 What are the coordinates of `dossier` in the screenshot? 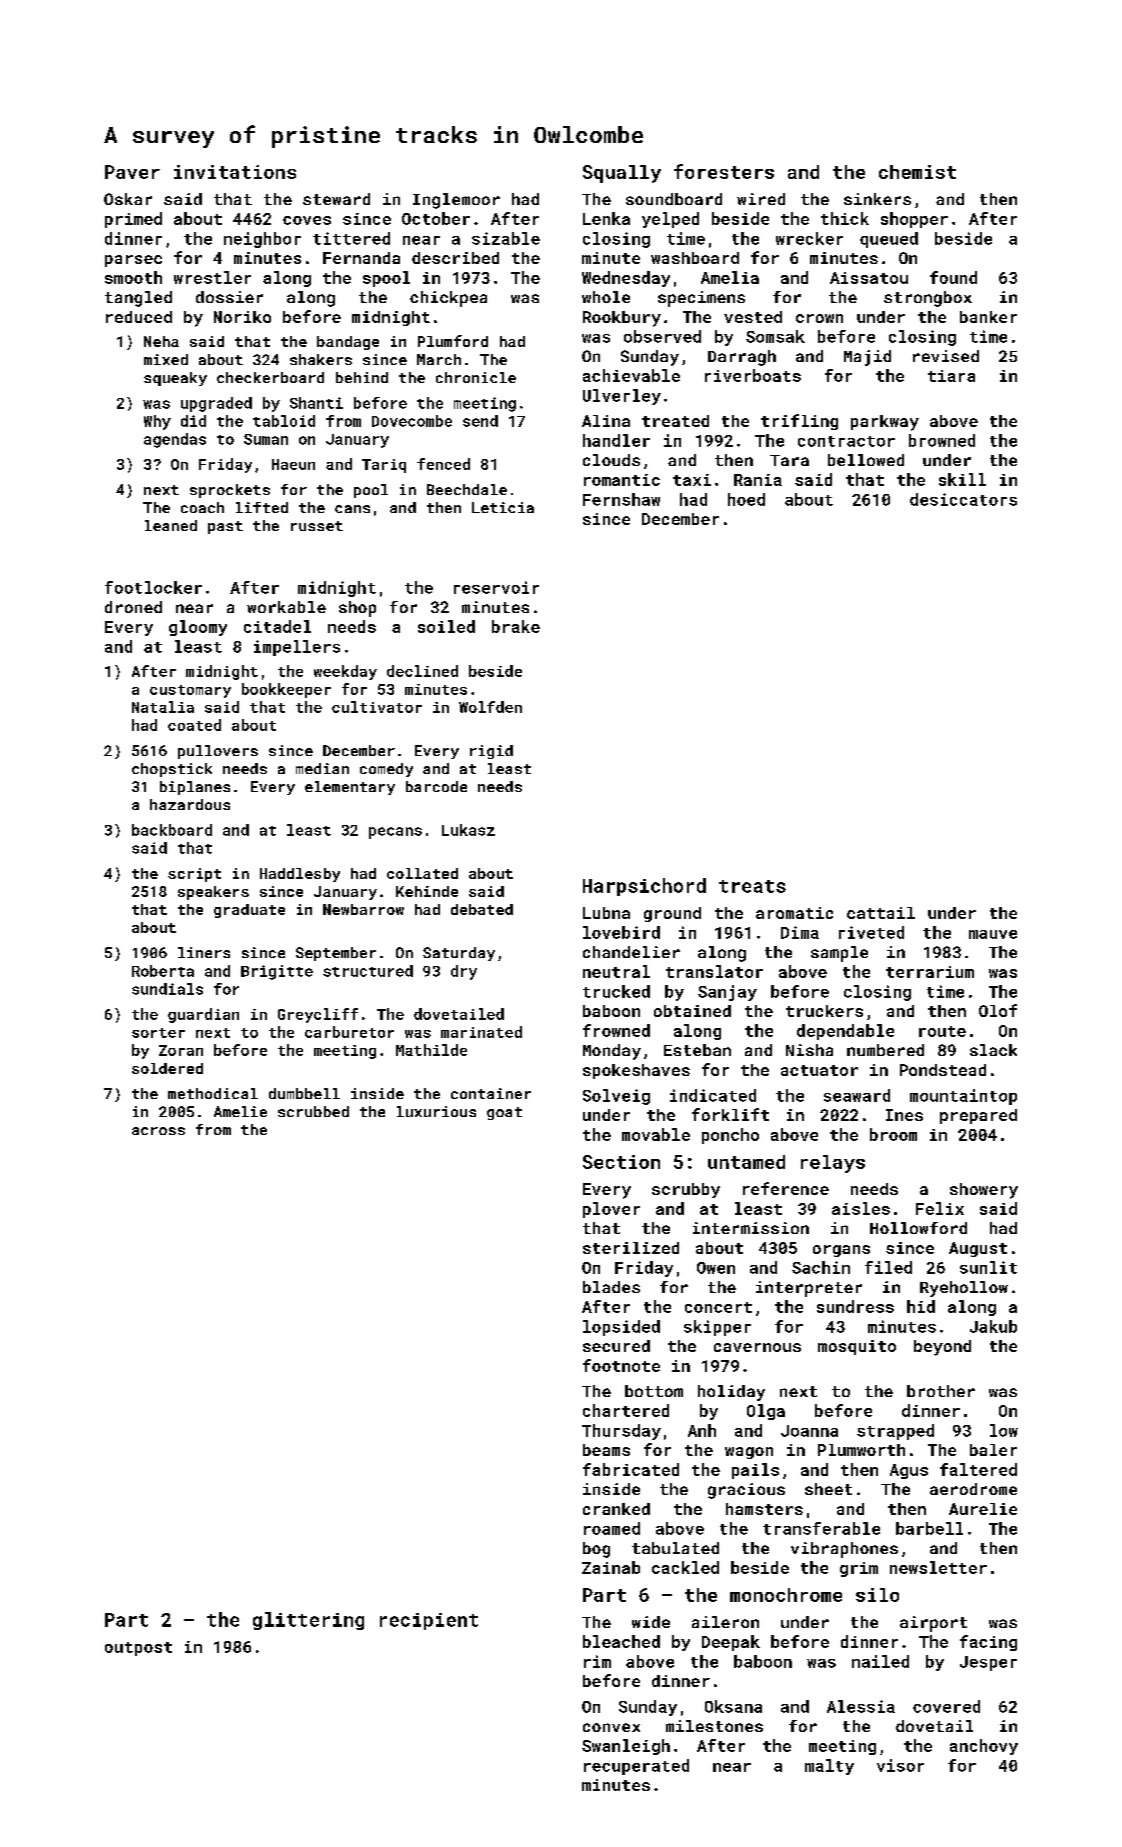 It's located at (229, 297).
